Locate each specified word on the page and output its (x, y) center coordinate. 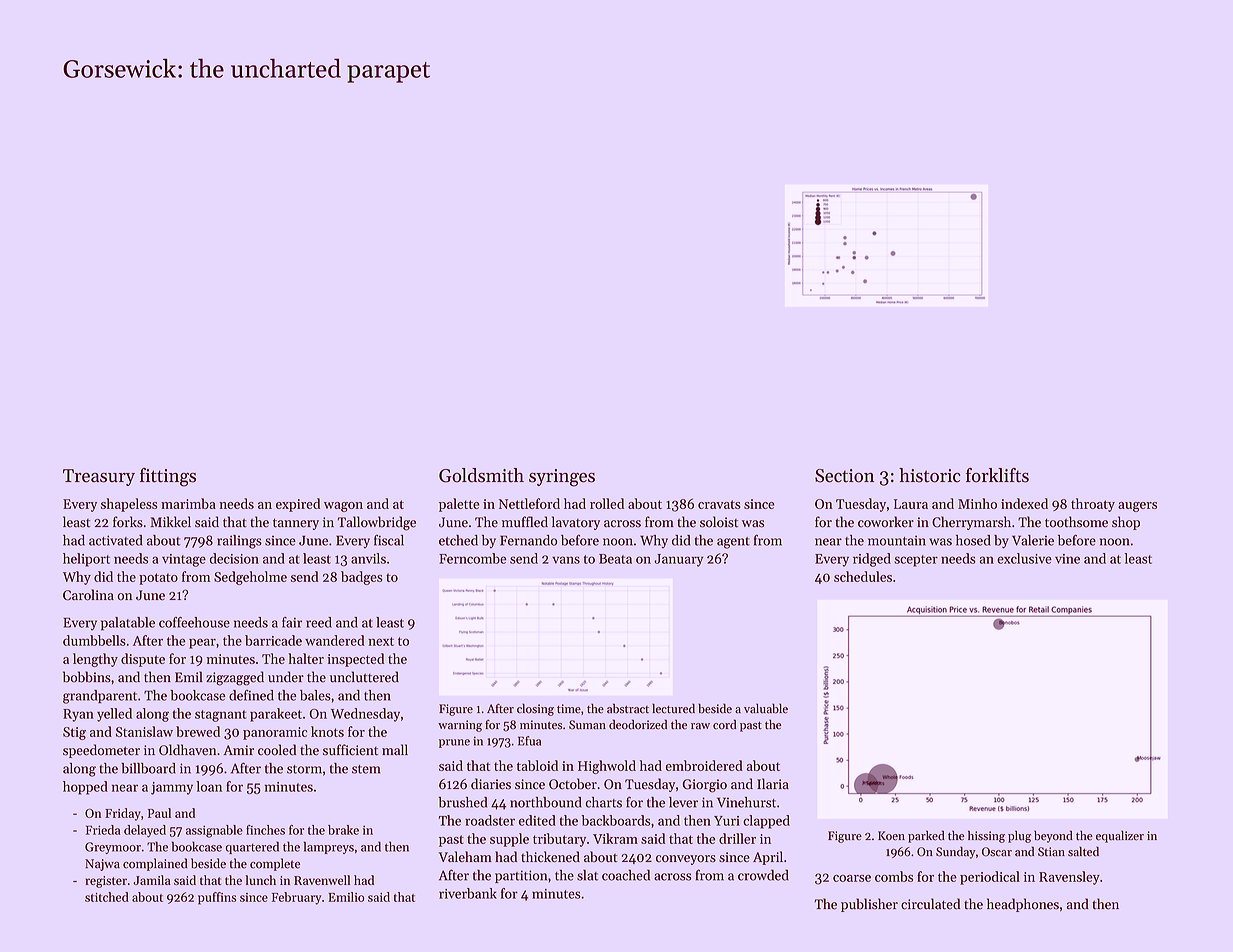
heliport (86, 560)
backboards (616, 820)
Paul (159, 813)
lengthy (95, 660)
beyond (1053, 836)
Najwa (102, 865)
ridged (872, 560)
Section (844, 476)
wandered (335, 640)
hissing (986, 836)
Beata (615, 559)
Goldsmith (481, 475)
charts (604, 802)
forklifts (997, 475)
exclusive (1024, 558)
